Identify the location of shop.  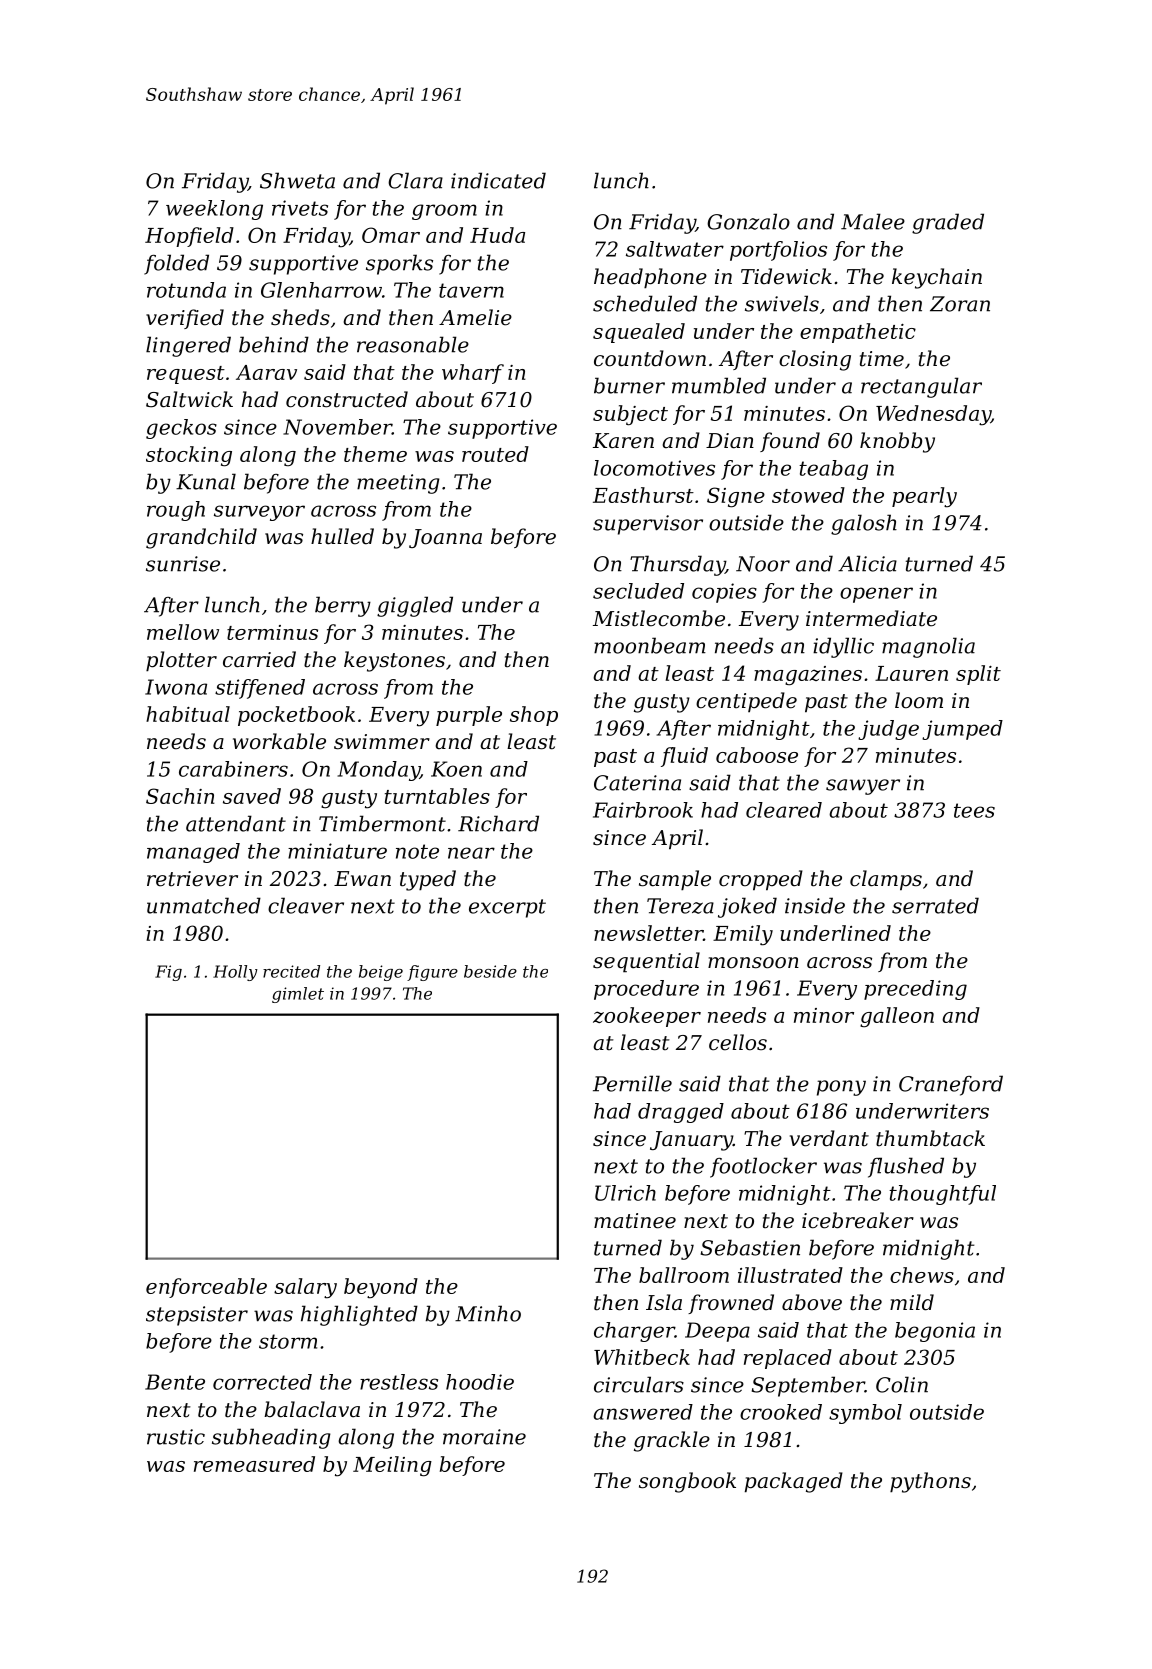
(534, 716).
